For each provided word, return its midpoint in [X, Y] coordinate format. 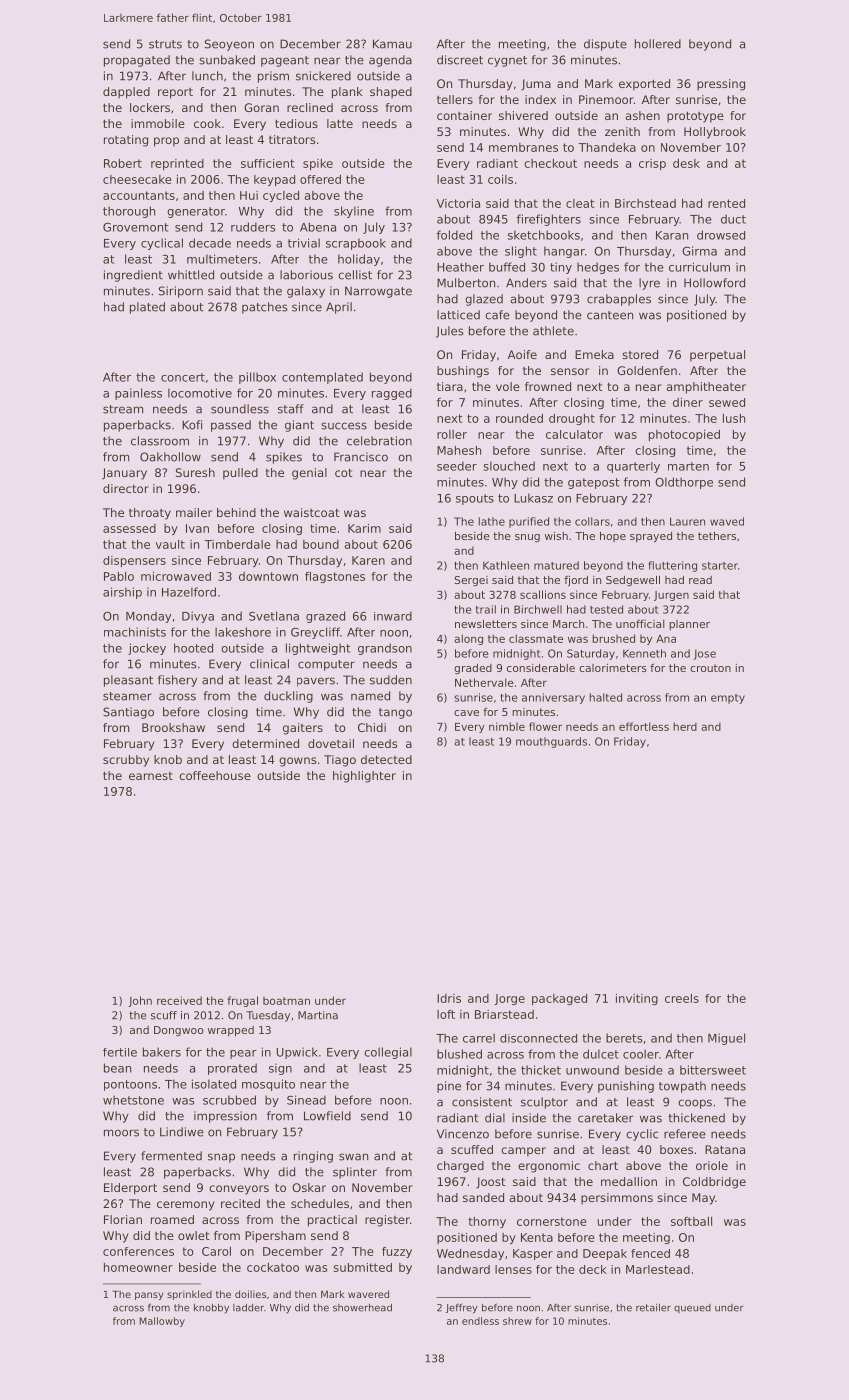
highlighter [364, 777]
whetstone [133, 1100]
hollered [658, 44]
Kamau [392, 44]
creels [682, 998]
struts [165, 44]
